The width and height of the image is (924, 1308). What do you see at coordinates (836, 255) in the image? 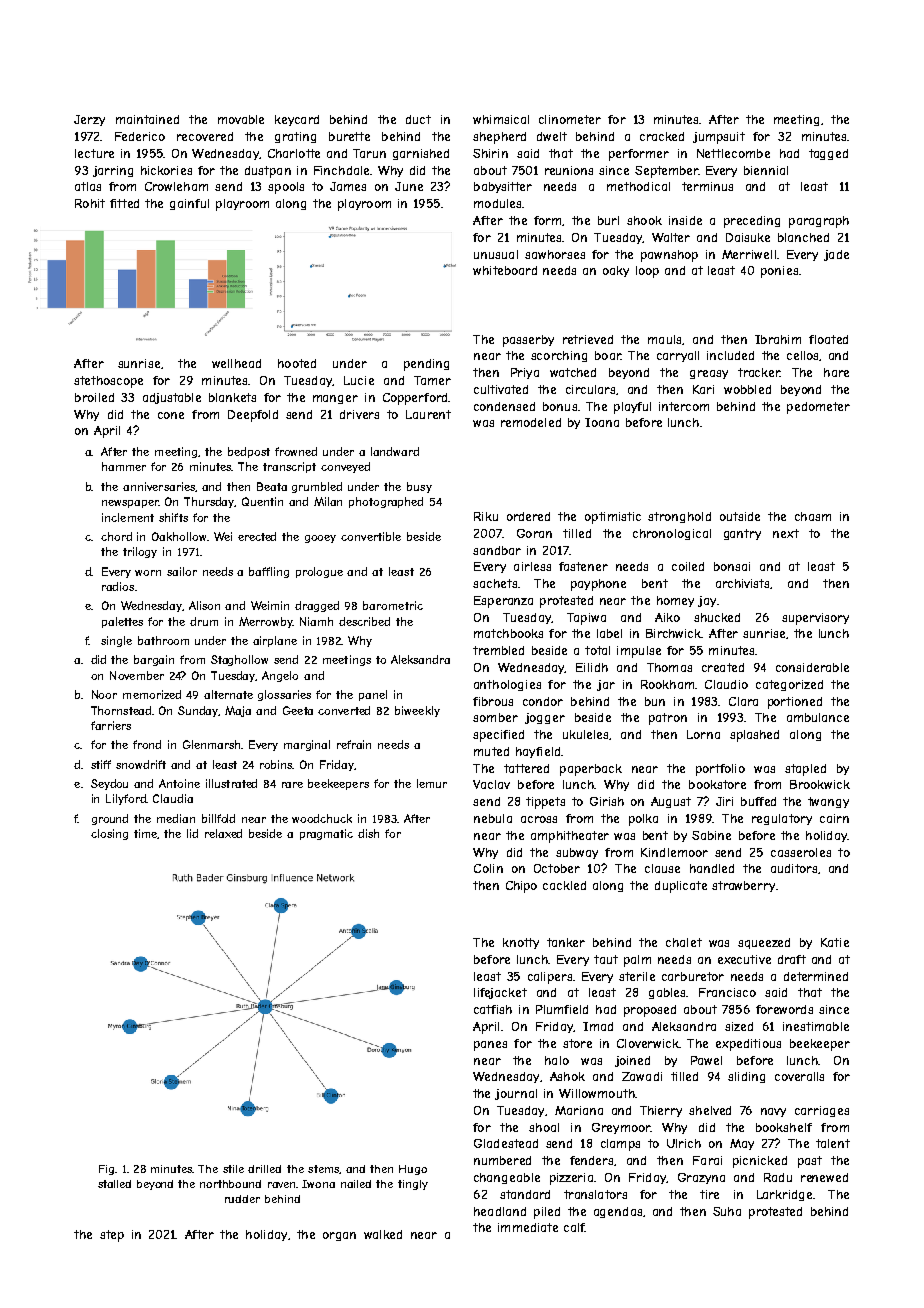
I see `jade` at bounding box center [836, 255].
